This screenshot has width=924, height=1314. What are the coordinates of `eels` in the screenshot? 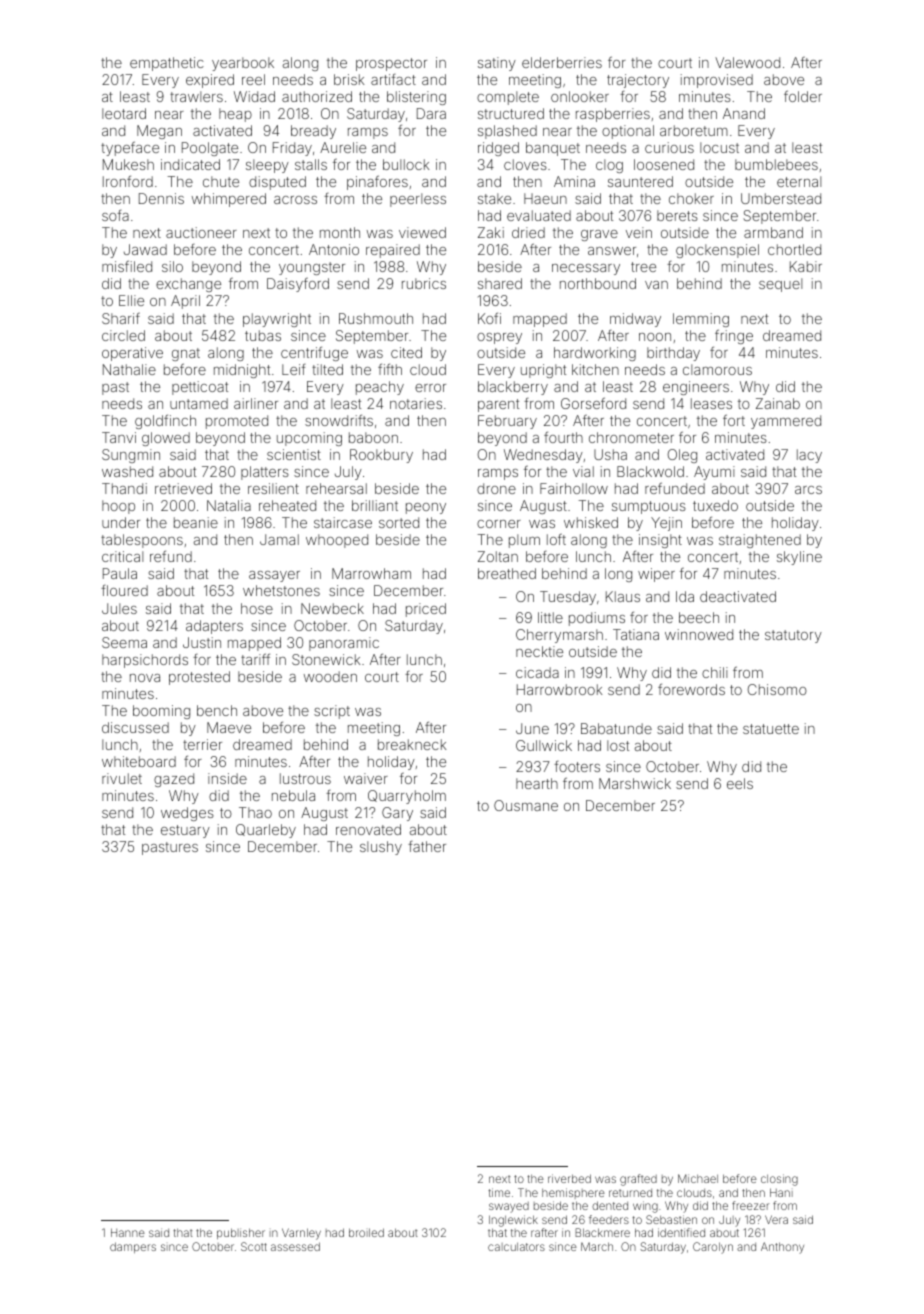 It's located at (740, 783).
